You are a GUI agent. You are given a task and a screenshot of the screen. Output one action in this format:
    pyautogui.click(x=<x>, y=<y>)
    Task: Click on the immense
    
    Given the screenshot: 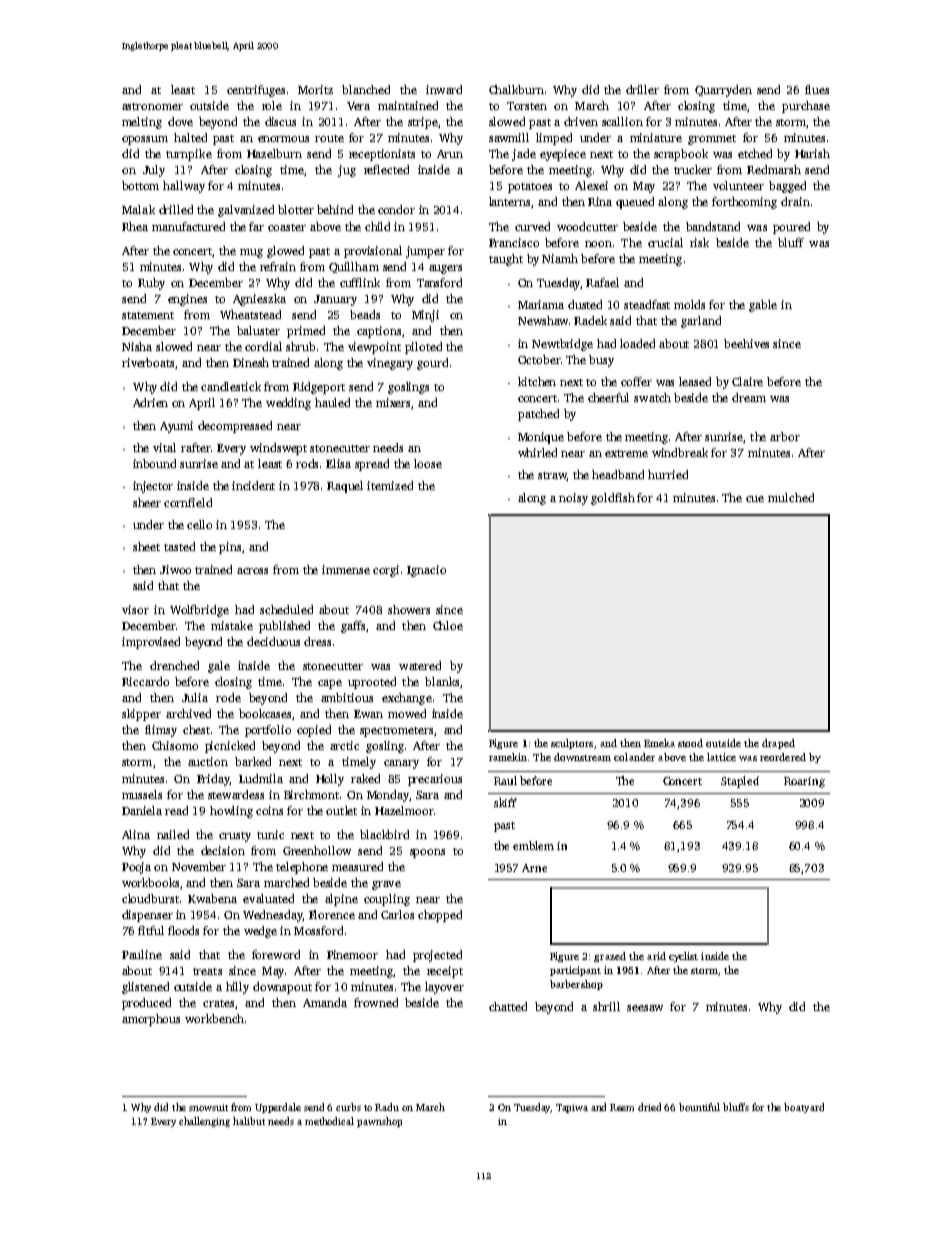 What is the action you would take?
    pyautogui.click(x=346, y=569)
